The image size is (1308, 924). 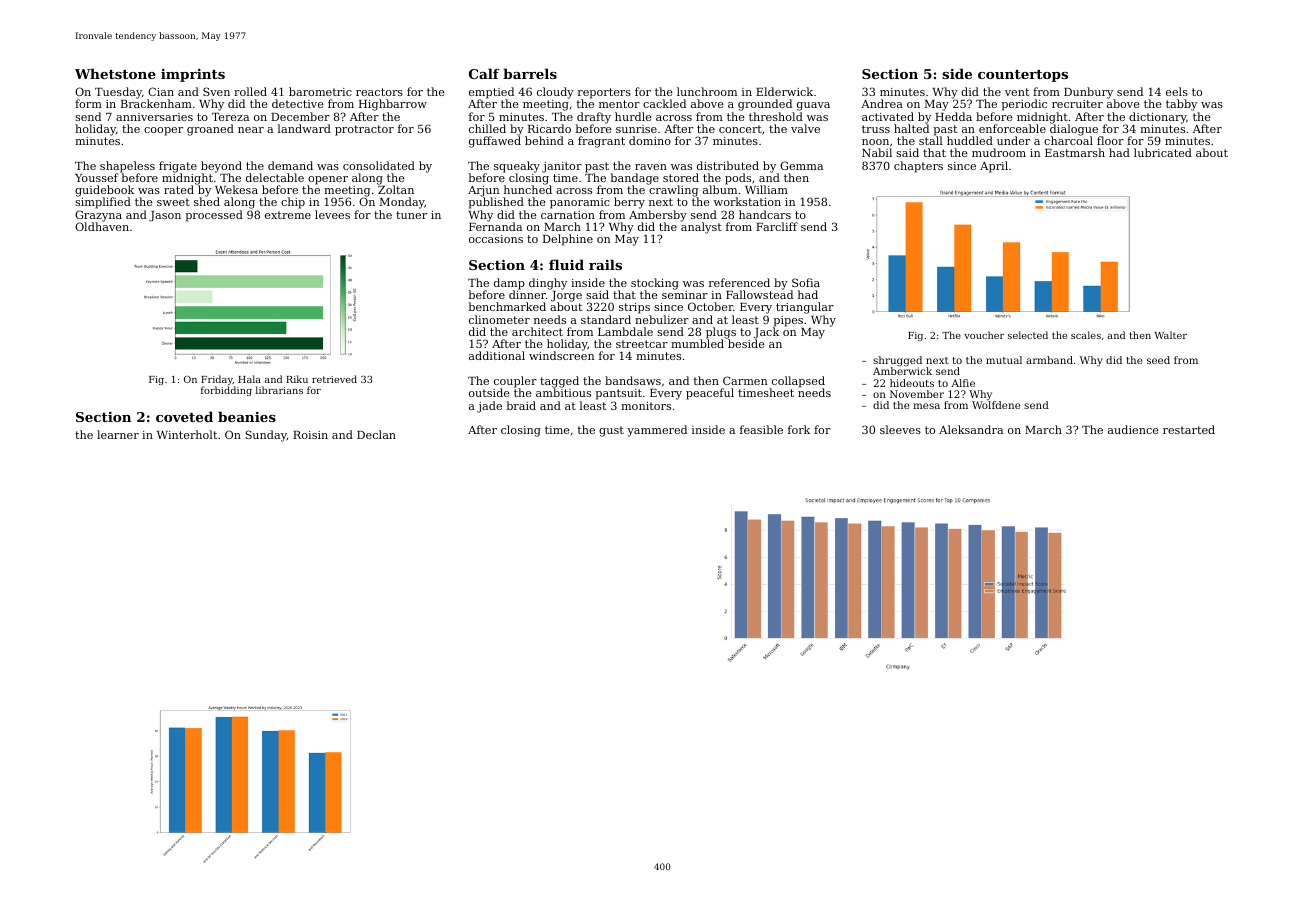 I want to click on Farcliff, so click(x=777, y=226).
